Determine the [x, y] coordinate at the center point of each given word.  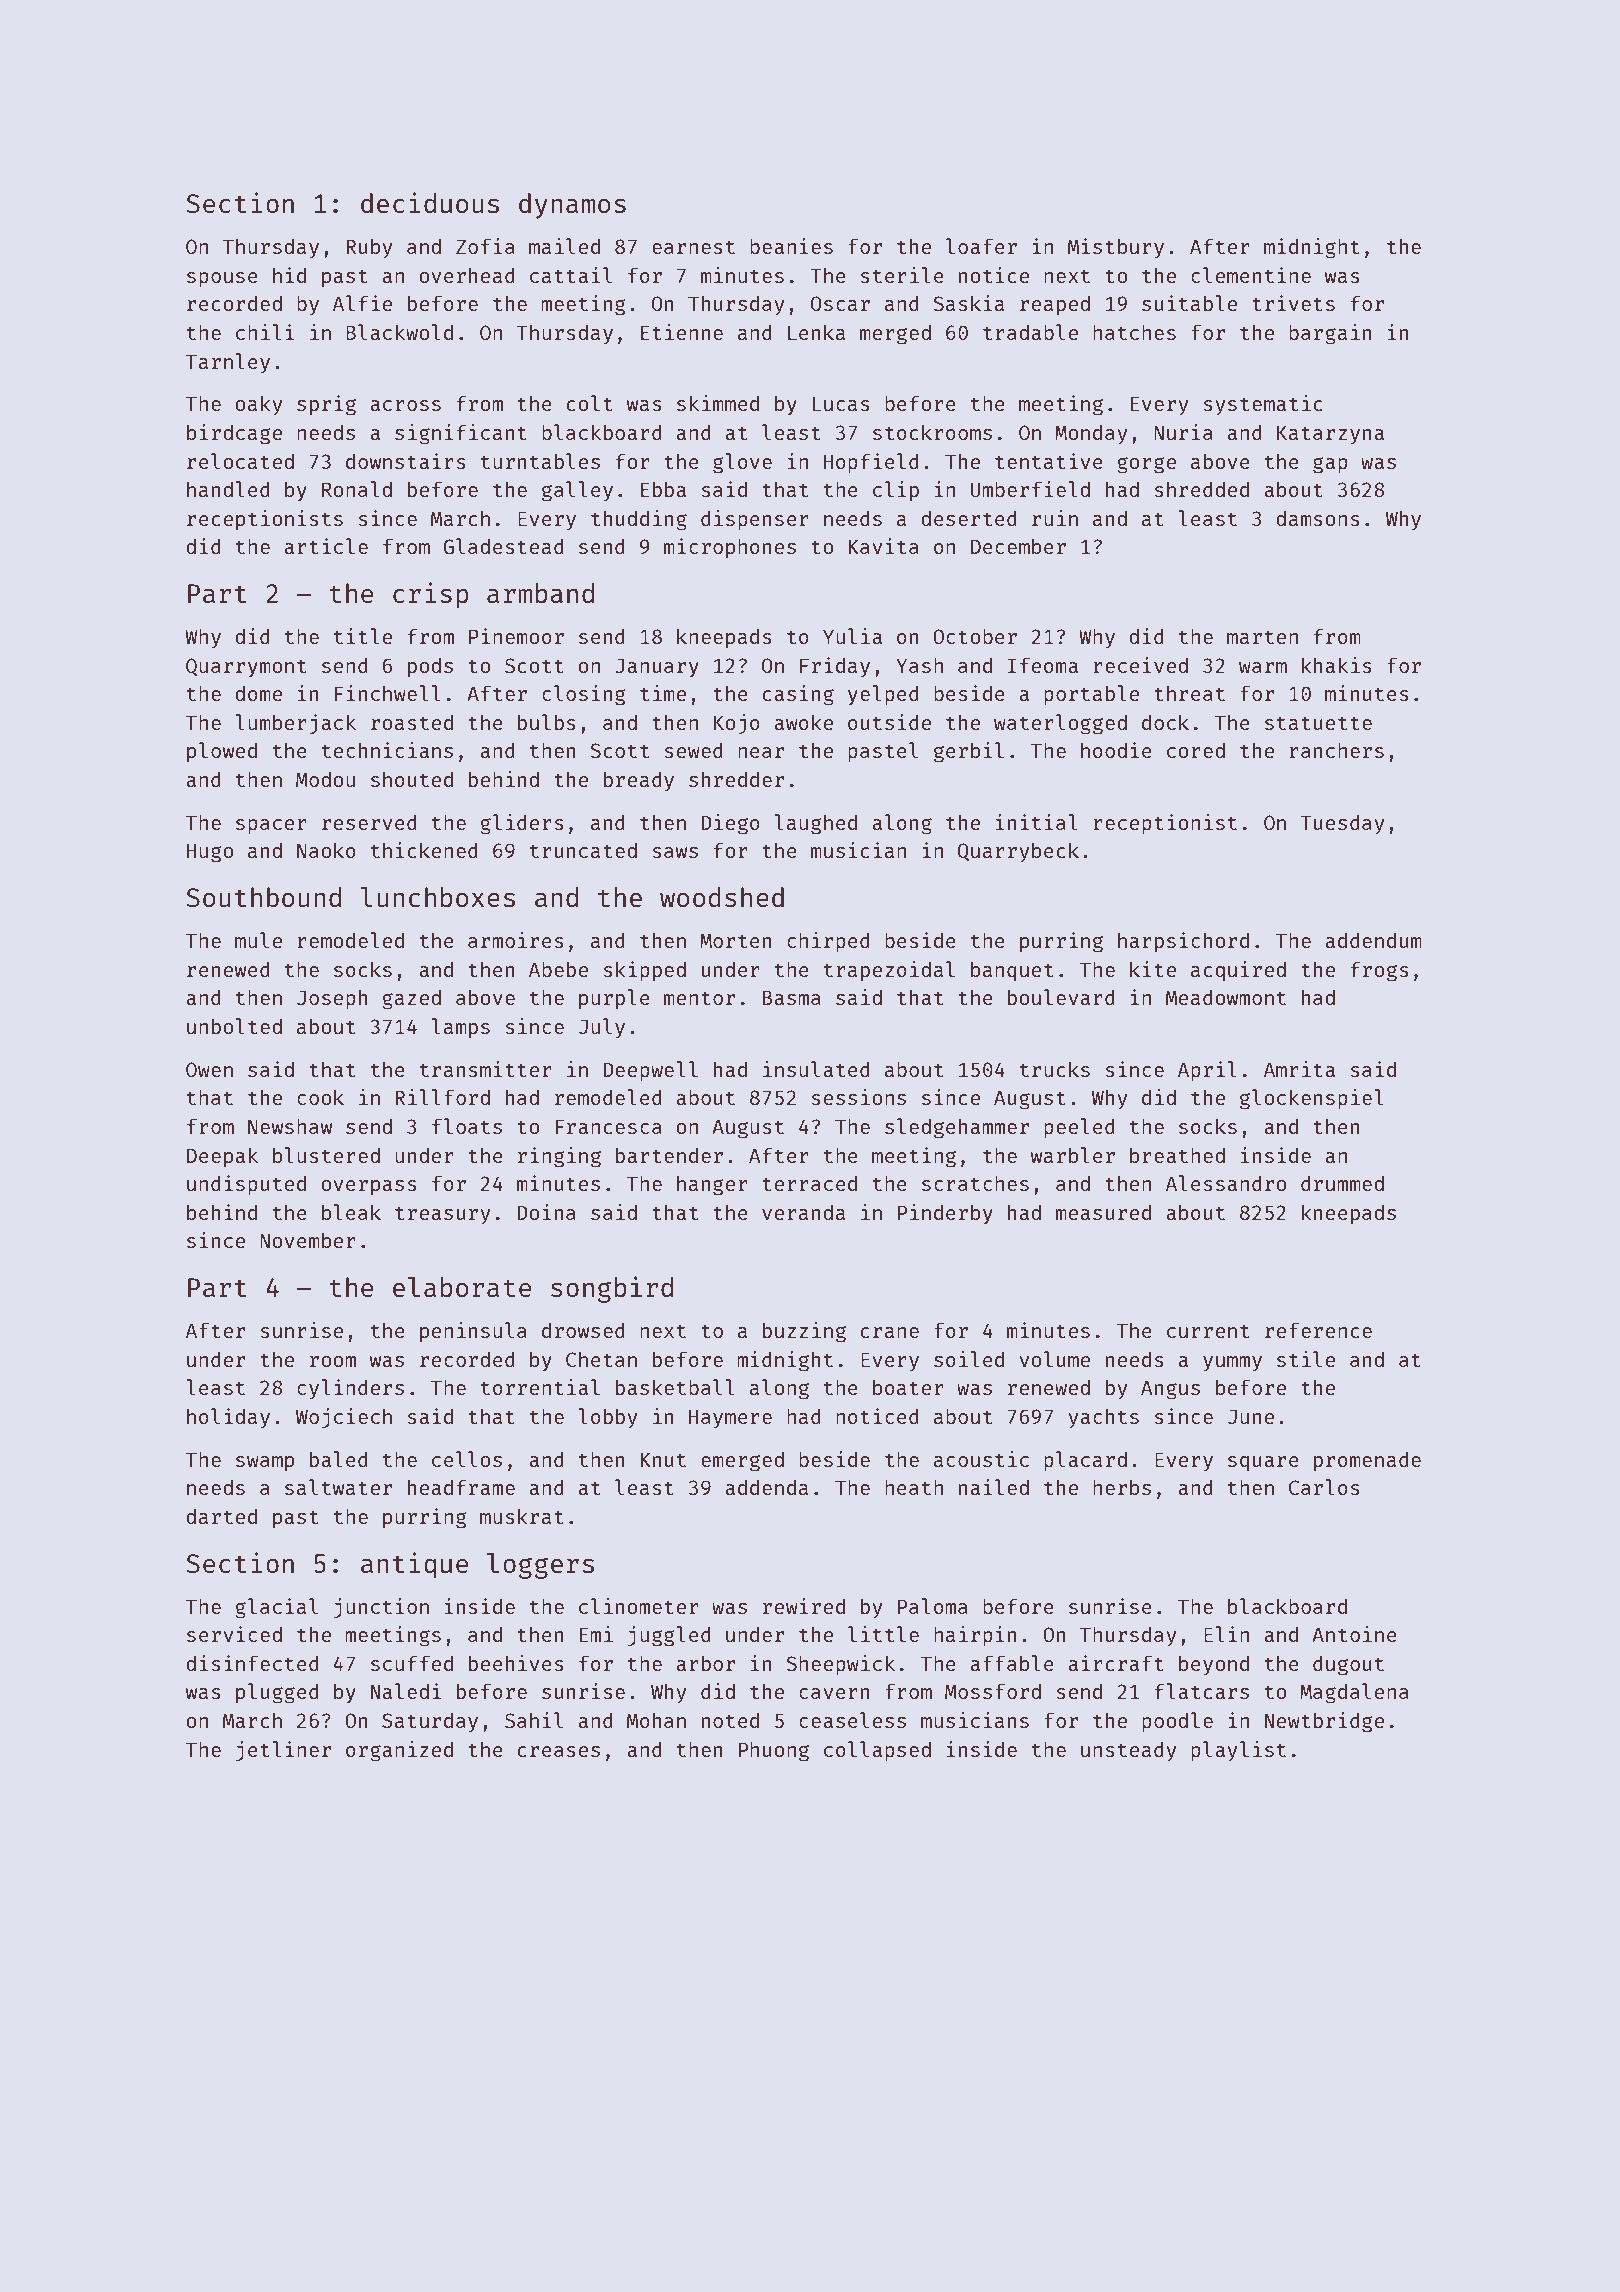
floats [467, 1126]
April [1207, 1071]
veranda [803, 1212]
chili [265, 332]
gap [1330, 465]
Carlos [1324, 1487]
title [363, 636]
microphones [730, 548]
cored [1196, 750]
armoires [516, 940]
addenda [766, 1487]
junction [381, 1608]
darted [221, 1516]
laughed [815, 824]
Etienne [682, 332]
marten [1262, 637]
